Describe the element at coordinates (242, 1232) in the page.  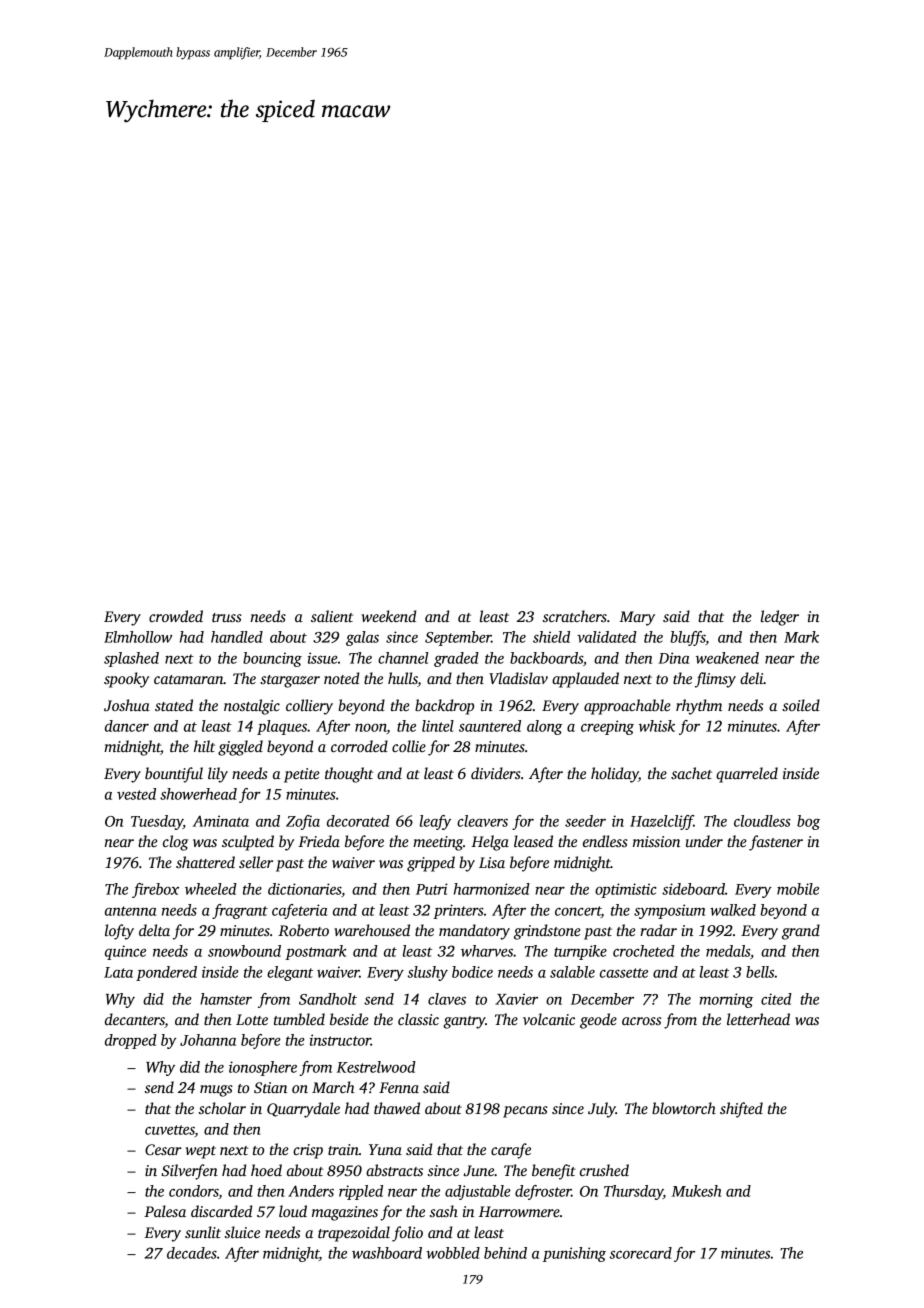
I see `sluice` at that location.
